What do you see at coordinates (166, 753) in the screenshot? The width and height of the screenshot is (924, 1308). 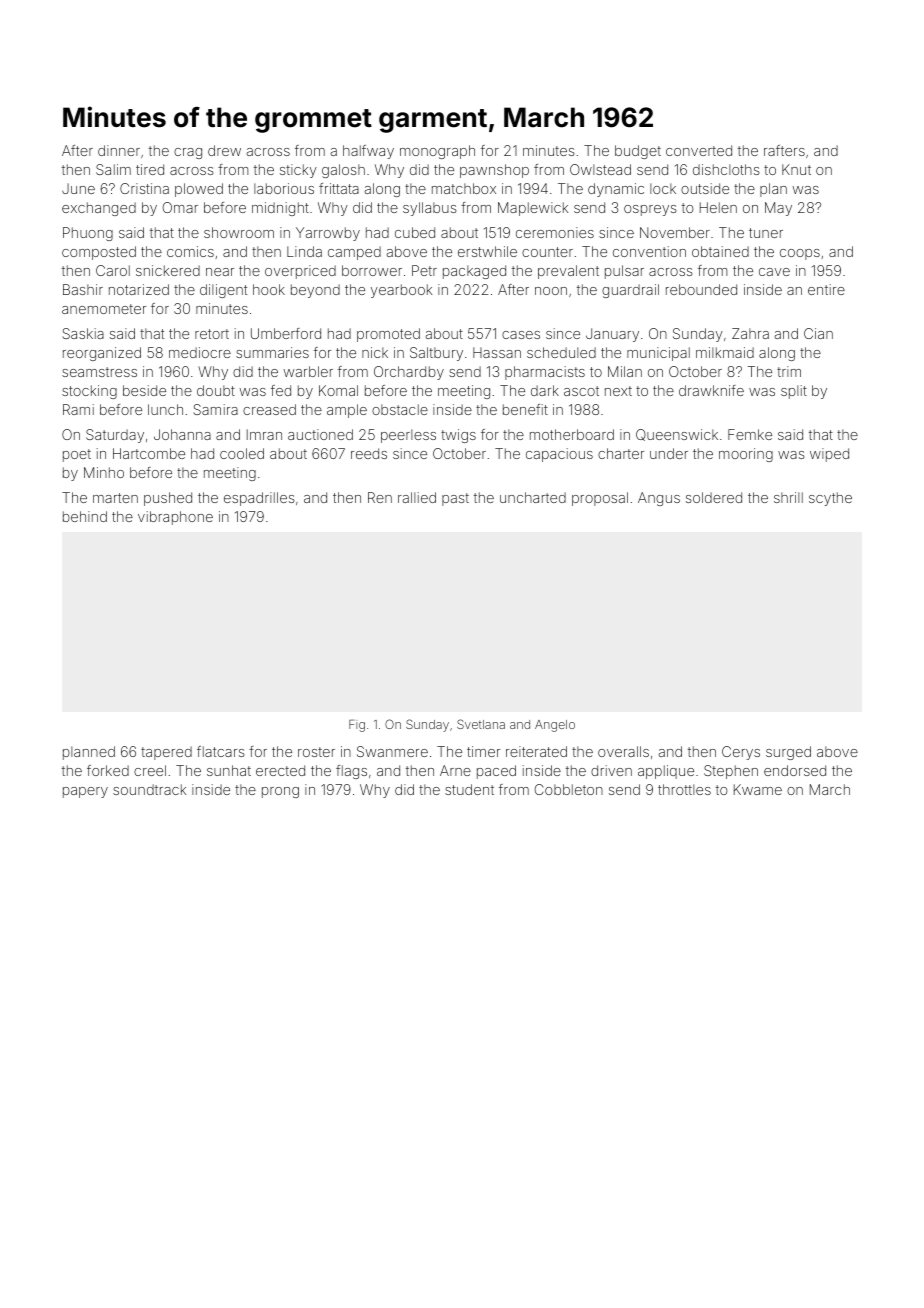 I see `tapered` at bounding box center [166, 753].
